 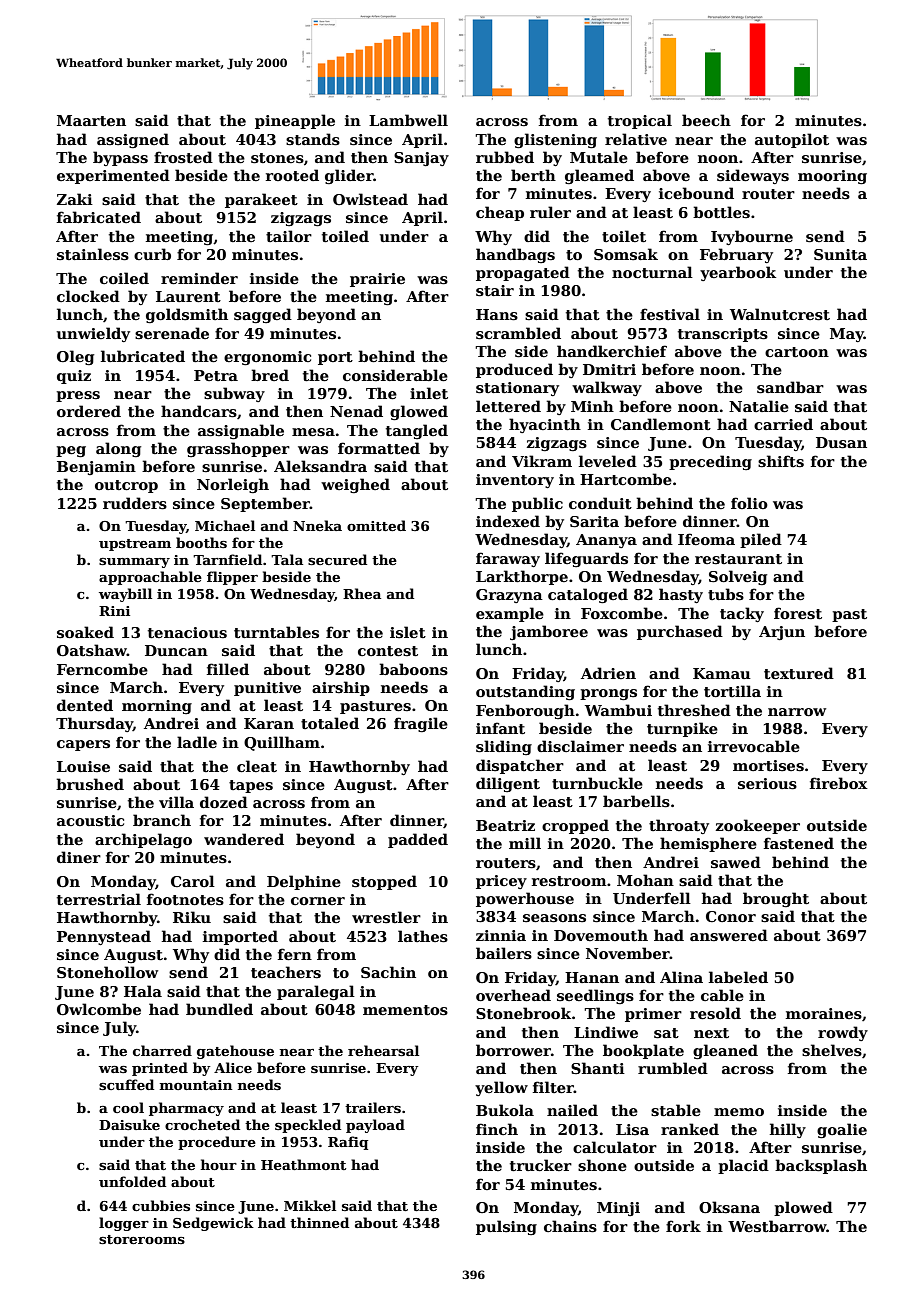 I want to click on Owlcombe, so click(x=99, y=1009).
